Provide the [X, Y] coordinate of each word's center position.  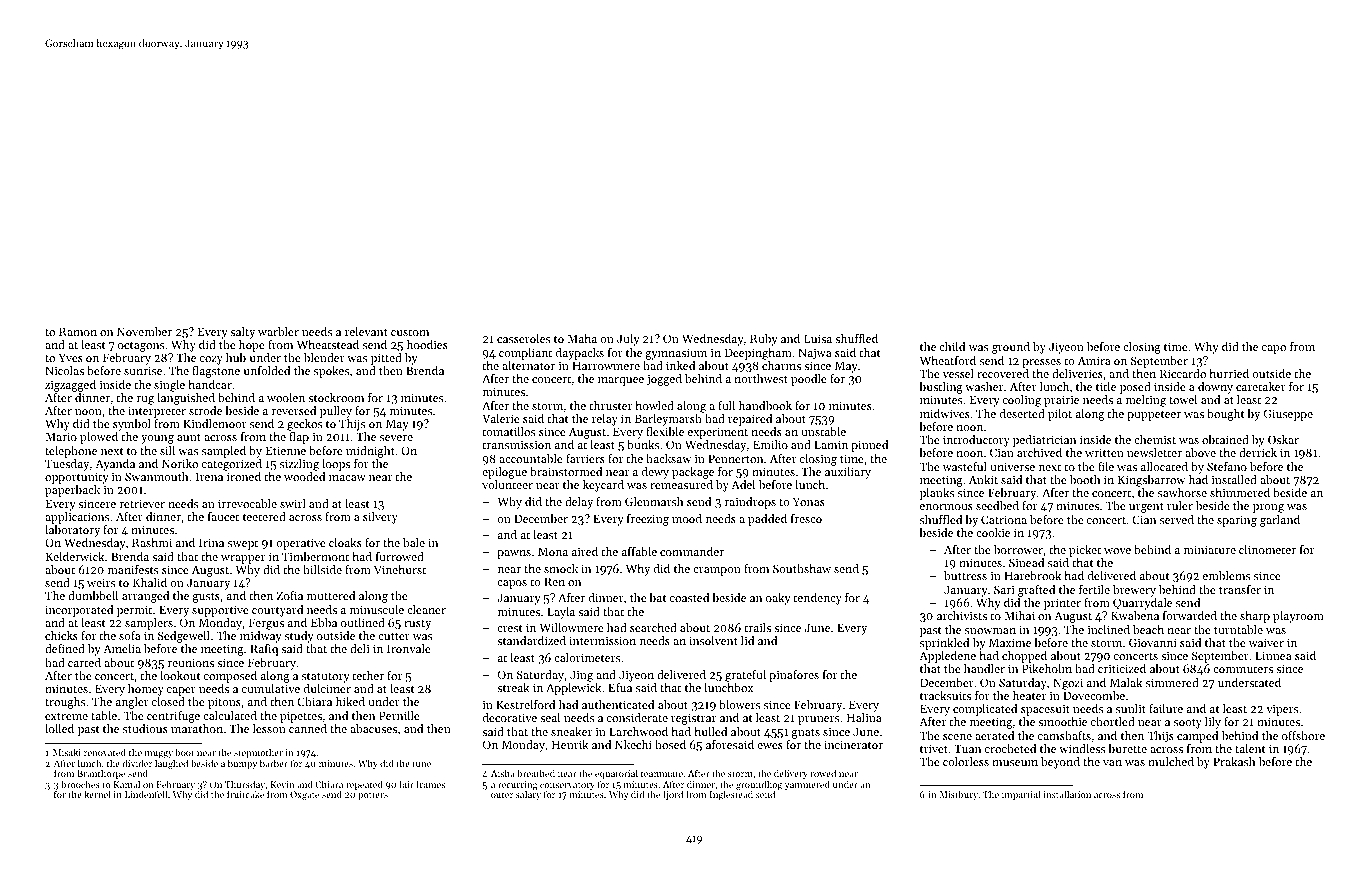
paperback [72, 491]
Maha [582, 338]
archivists [962, 615]
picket [1085, 551]
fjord [673, 795]
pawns [514, 554]
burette [1127, 748]
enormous [946, 507]
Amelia [122, 648]
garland [1280, 521]
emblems [1226, 575]
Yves [71, 357]
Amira [1094, 360]
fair [406, 784]
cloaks [345, 542]
